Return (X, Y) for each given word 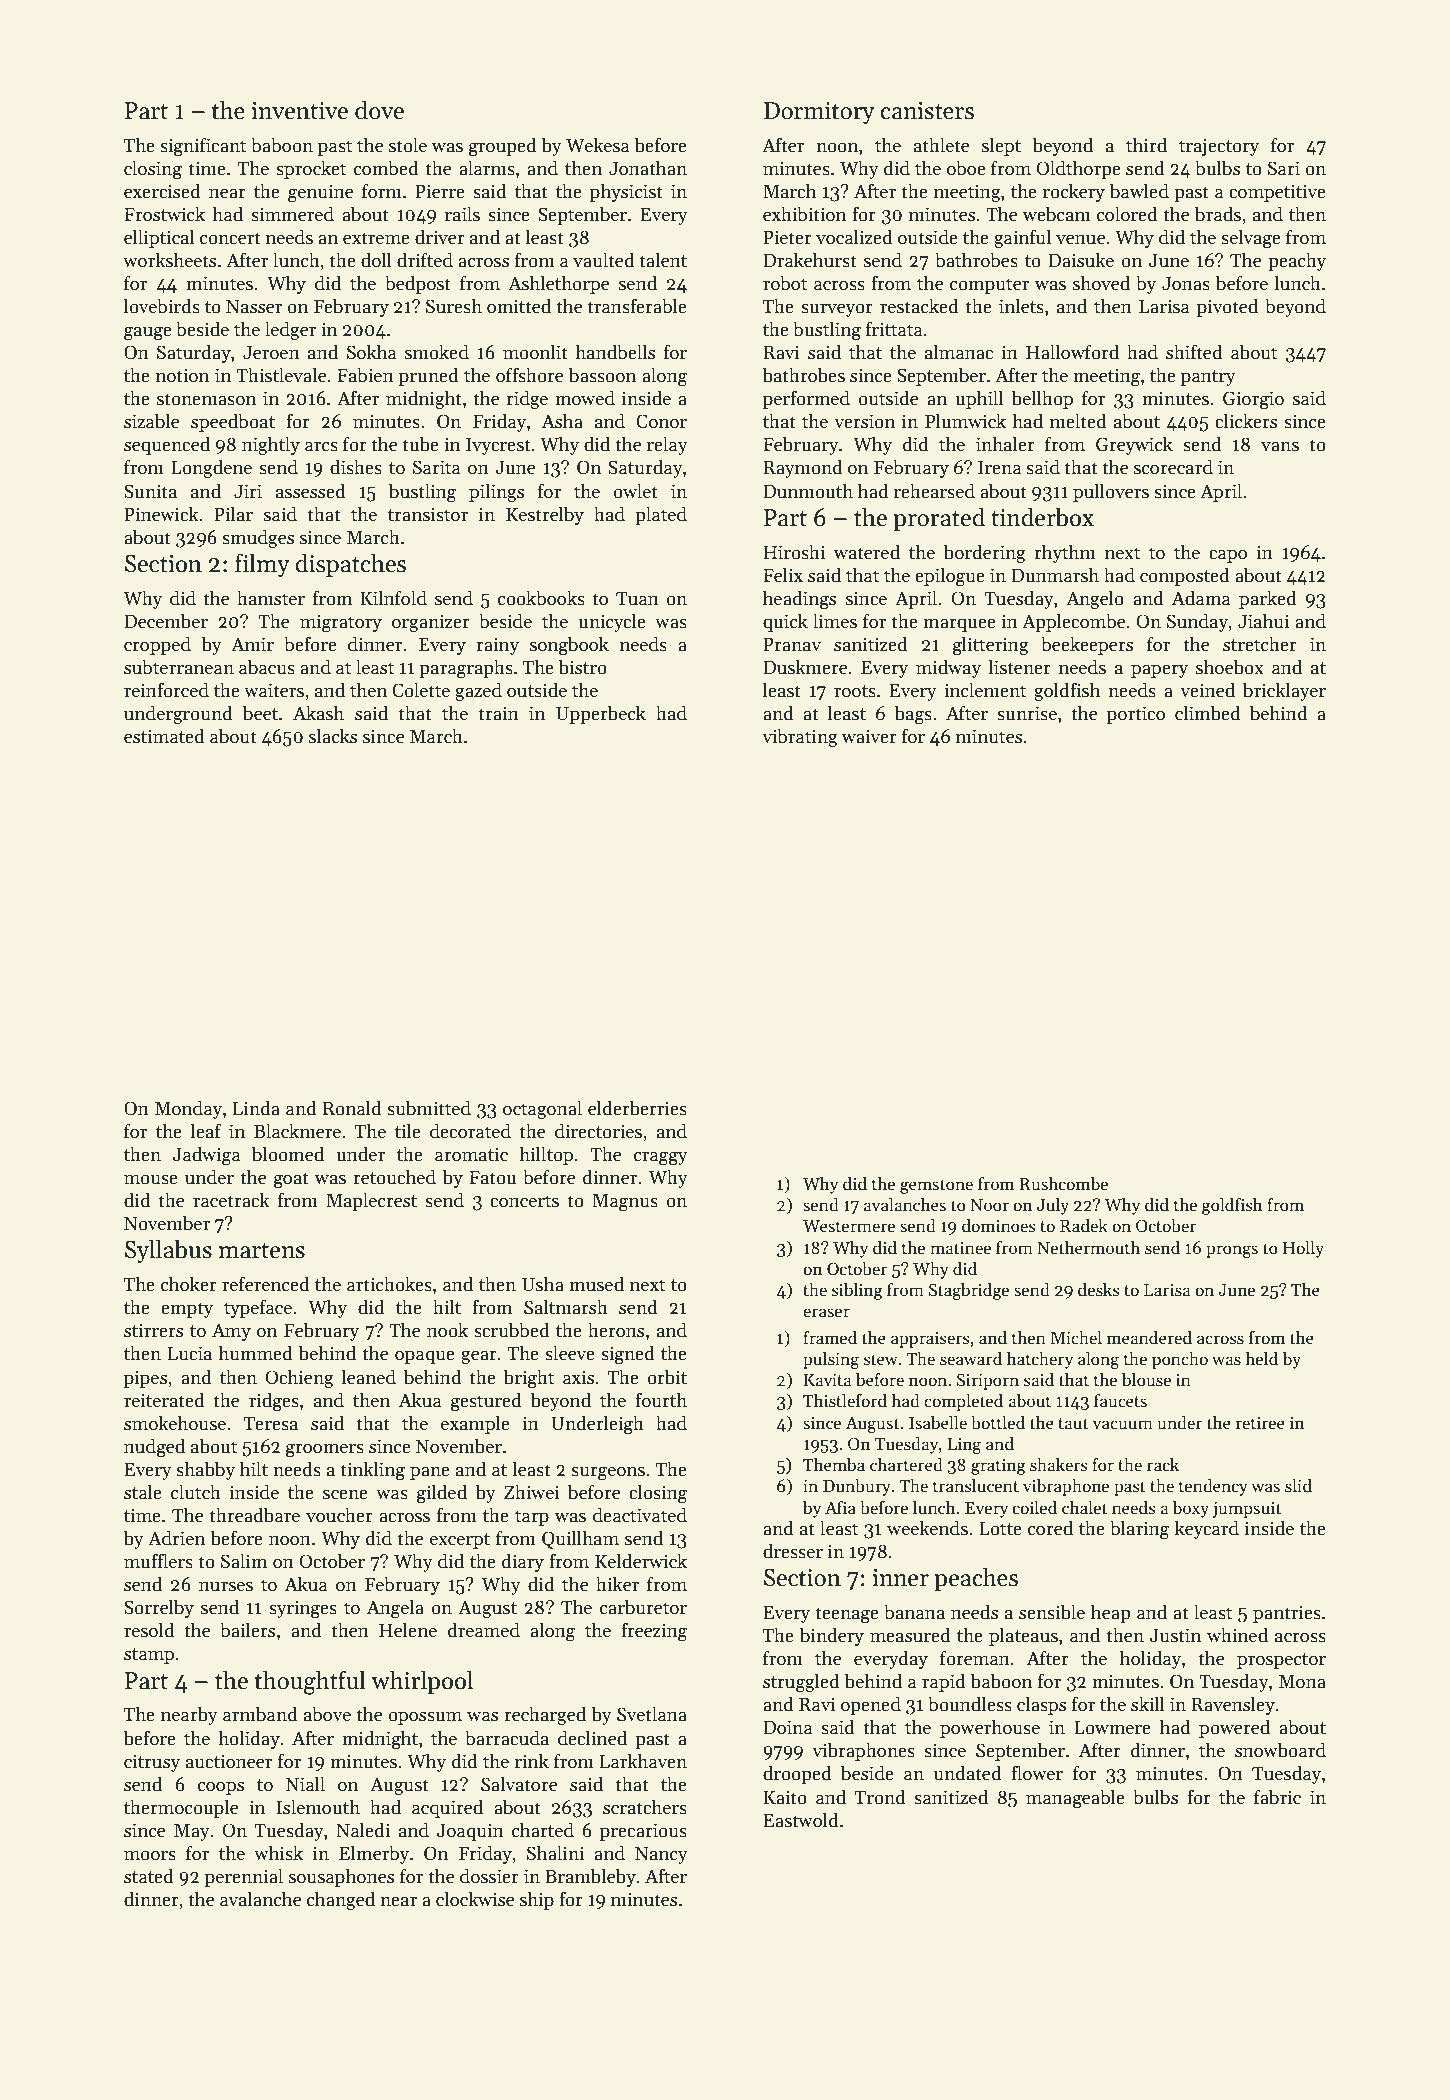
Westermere (849, 1226)
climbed (1208, 713)
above (327, 1714)
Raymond (803, 468)
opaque (425, 1357)
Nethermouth (1088, 1248)
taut (1073, 1424)
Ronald (352, 1108)
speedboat (233, 422)
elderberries (637, 1108)
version (864, 421)
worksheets (169, 260)
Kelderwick (641, 1561)
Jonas (1186, 284)
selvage (1251, 239)
